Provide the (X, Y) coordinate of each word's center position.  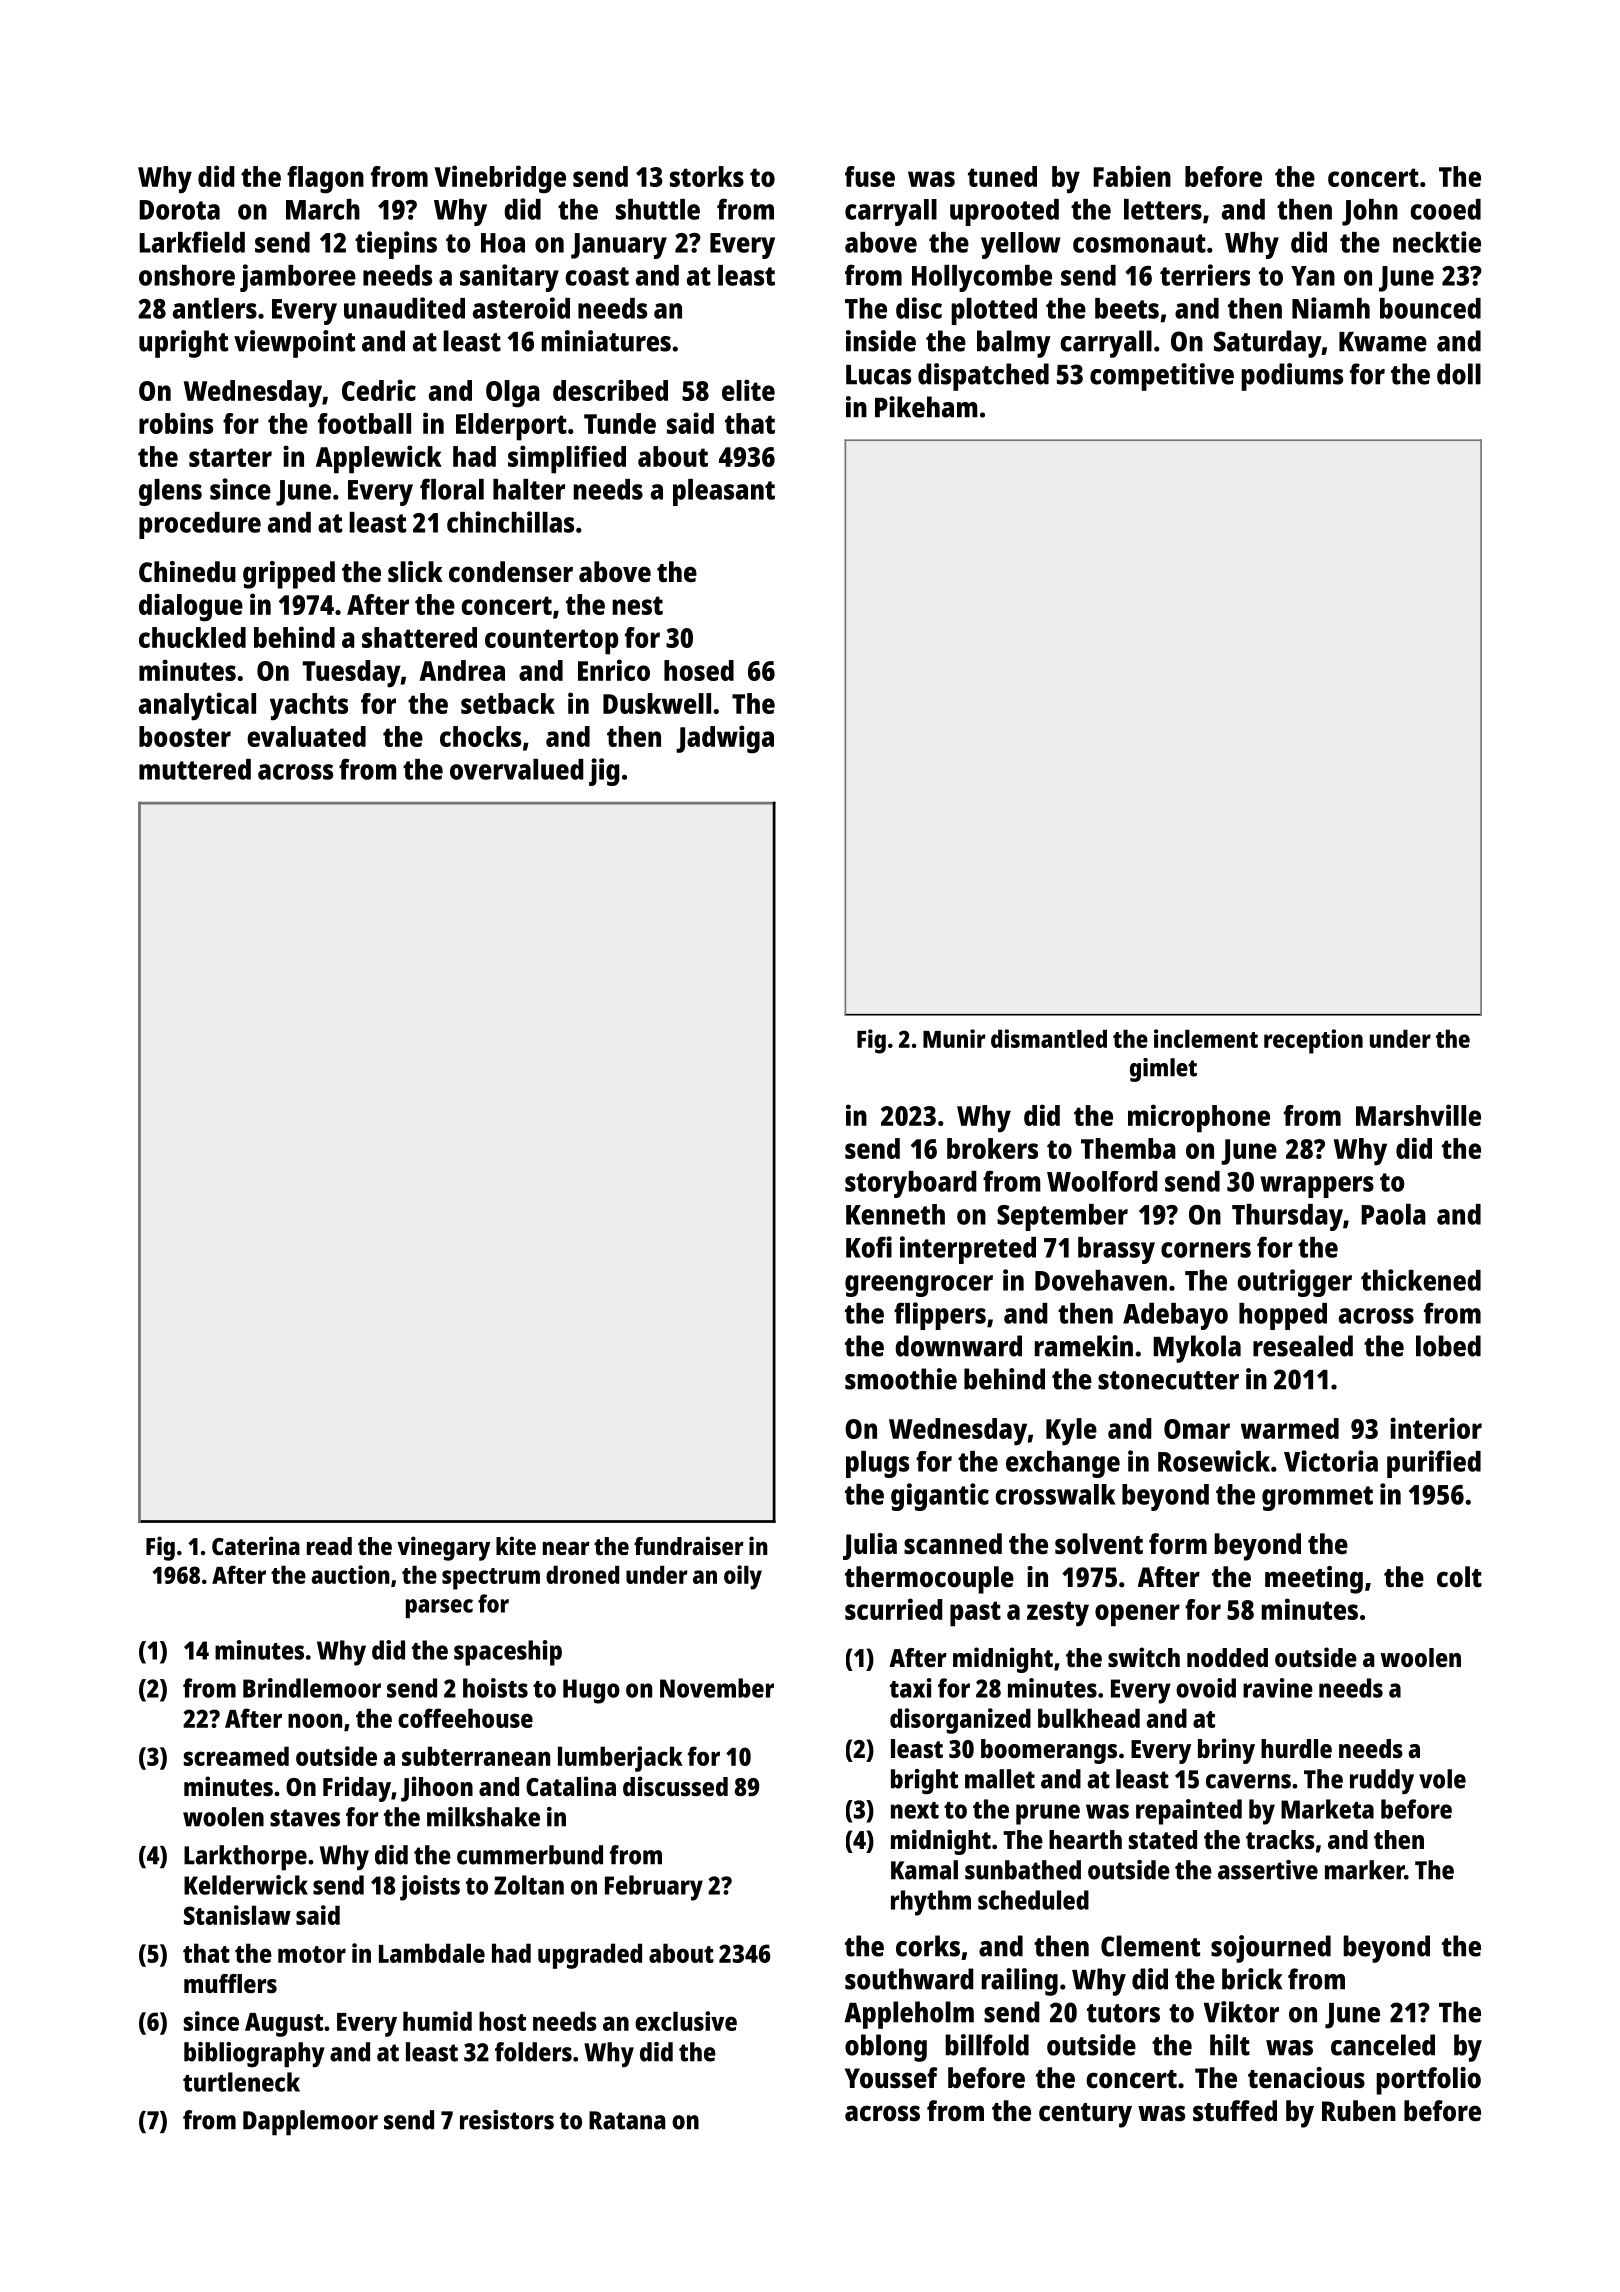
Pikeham (926, 407)
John (1370, 212)
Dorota (179, 210)
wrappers (1317, 1187)
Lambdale (432, 1953)
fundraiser (689, 1545)
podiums (1292, 377)
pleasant (724, 492)
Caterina (256, 1545)
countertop (551, 642)
